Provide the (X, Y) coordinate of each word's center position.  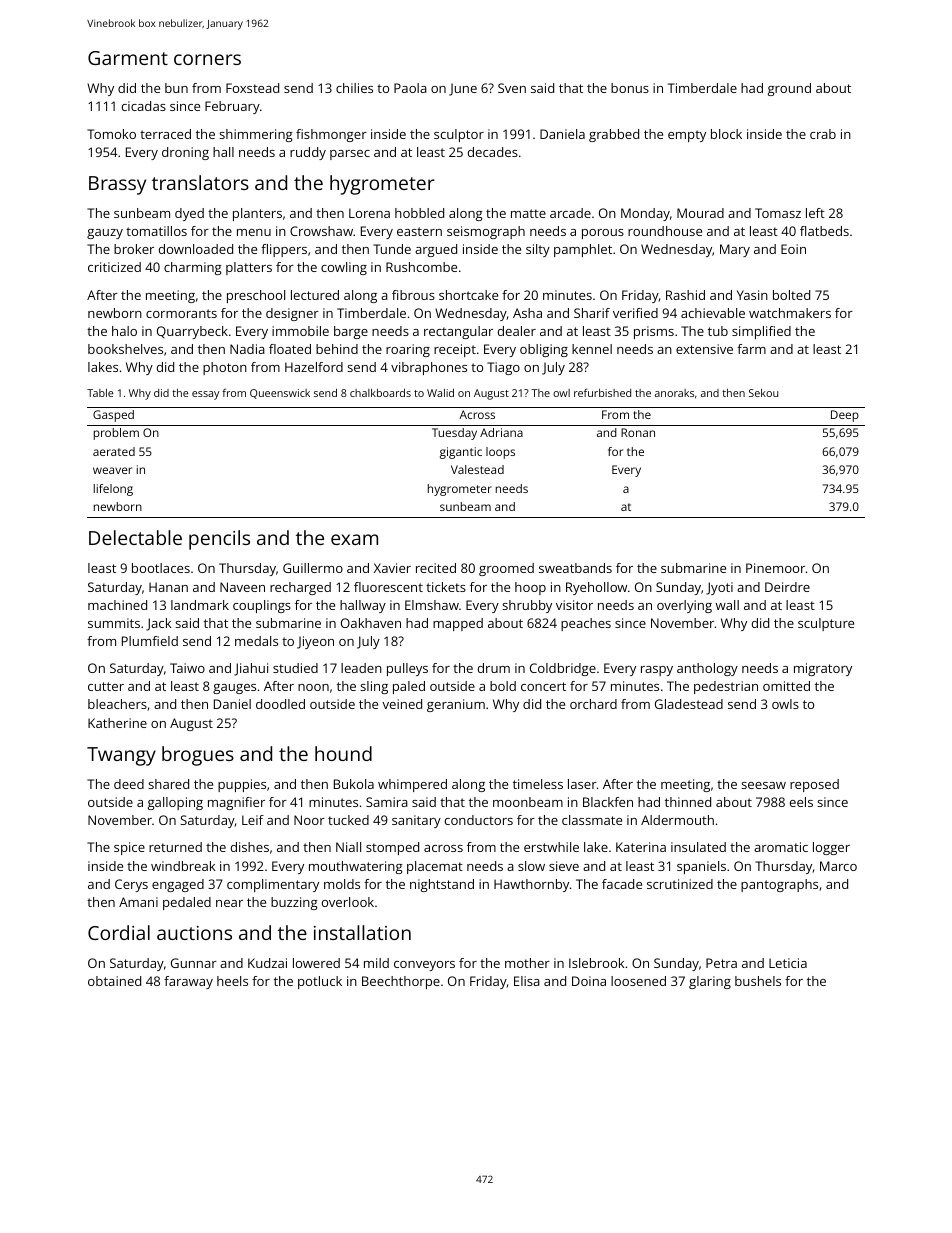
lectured (315, 295)
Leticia (788, 963)
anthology (707, 669)
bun (176, 88)
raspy (657, 671)
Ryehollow (596, 588)
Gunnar (194, 963)
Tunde (392, 249)
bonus (630, 88)
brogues (198, 756)
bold (503, 686)
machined (117, 605)
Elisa (527, 981)
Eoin (793, 249)
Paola (410, 88)
